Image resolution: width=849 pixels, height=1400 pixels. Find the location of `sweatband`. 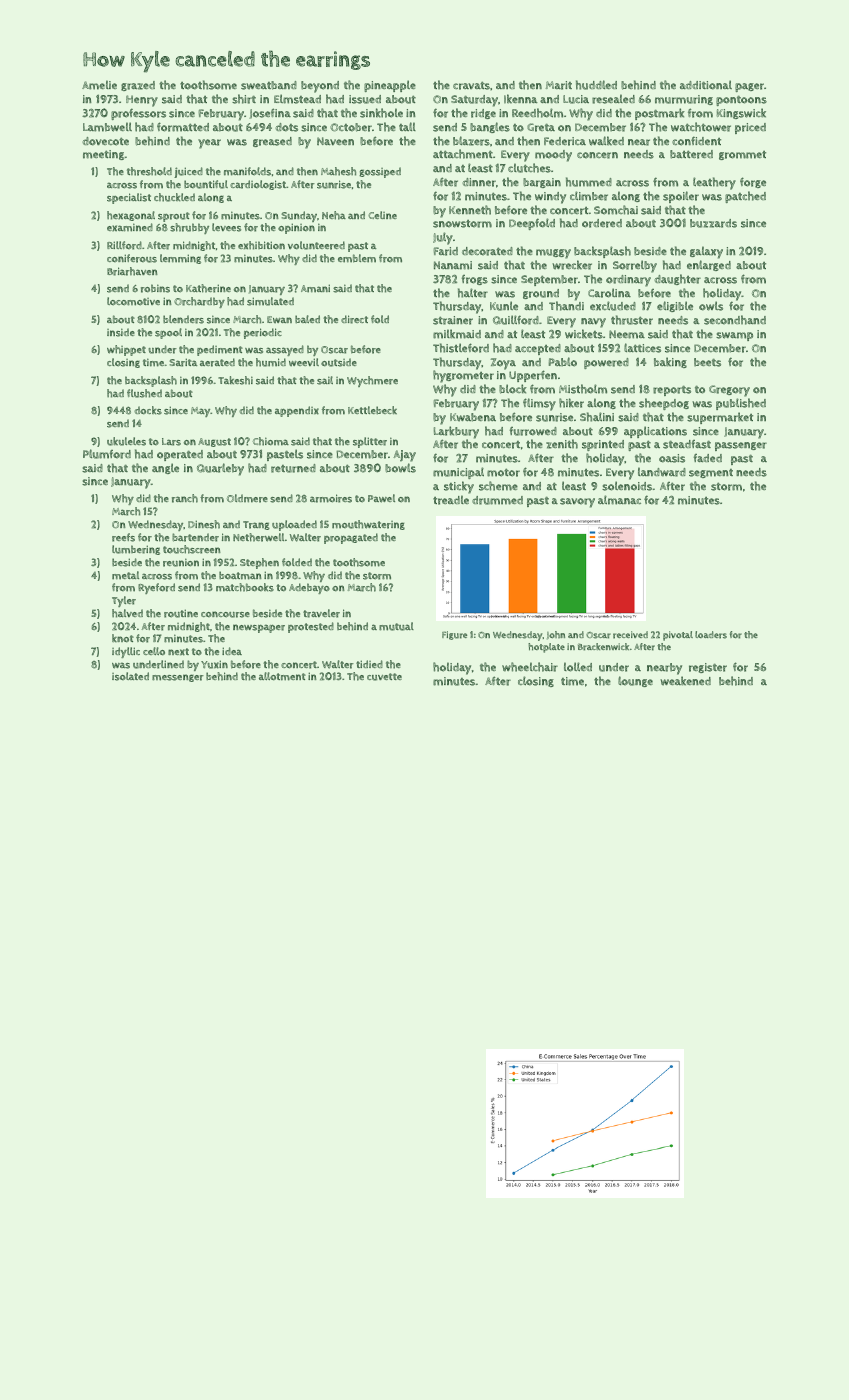

sweatband is located at coordinates (269, 85).
